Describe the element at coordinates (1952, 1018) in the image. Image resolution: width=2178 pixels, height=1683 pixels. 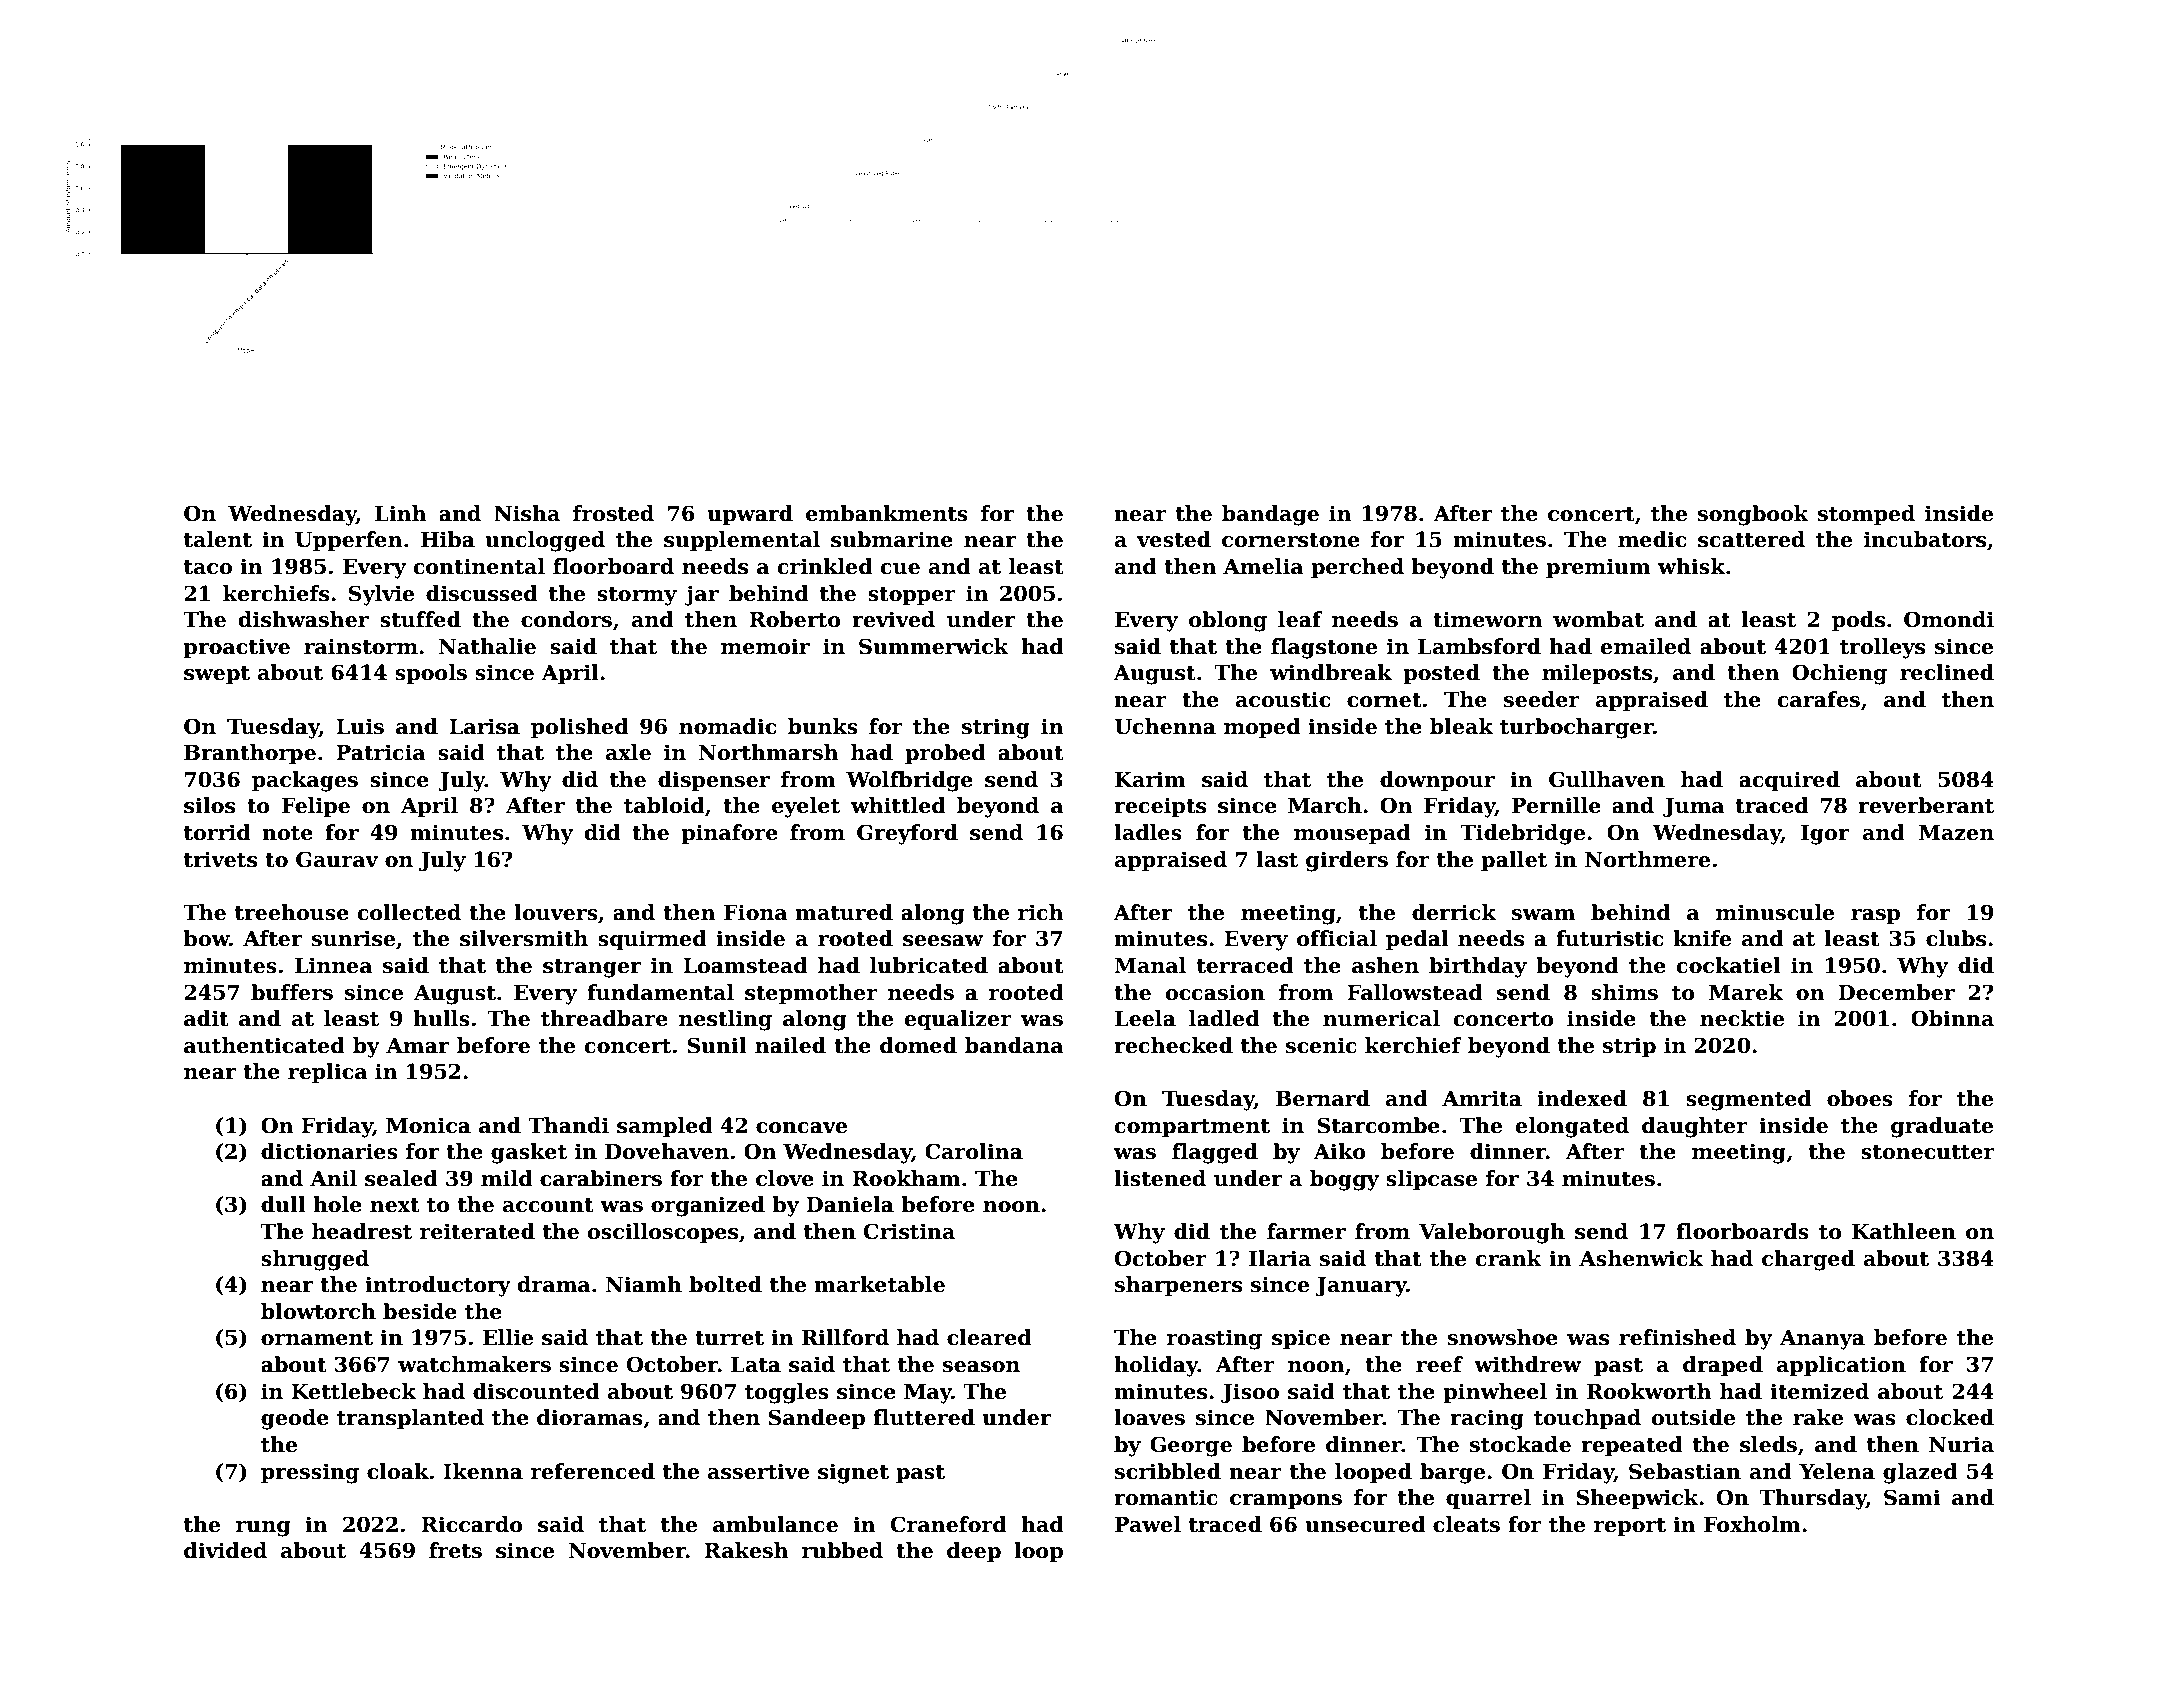
I see `Obinna` at that location.
